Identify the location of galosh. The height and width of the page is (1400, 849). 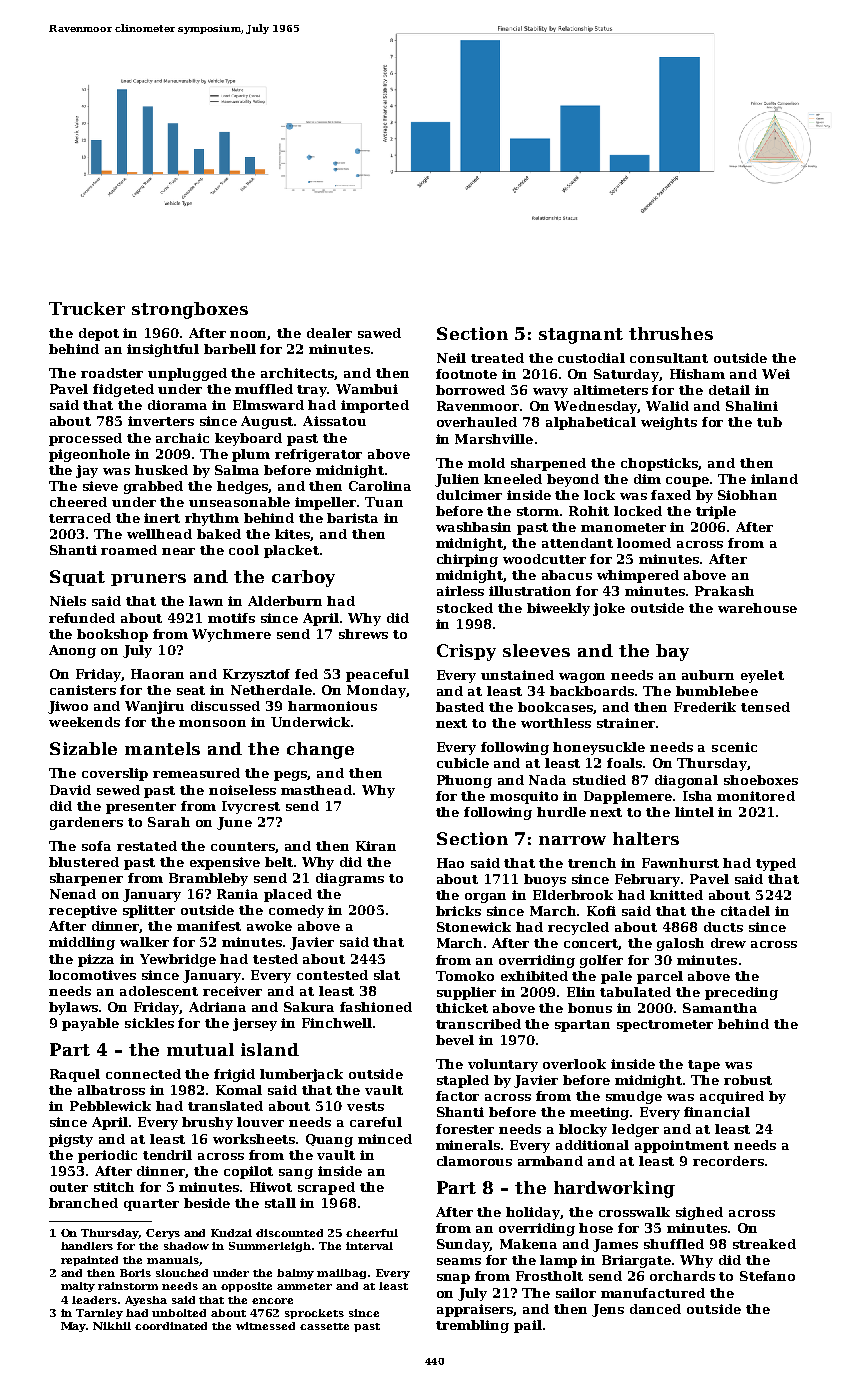
(680, 944).
